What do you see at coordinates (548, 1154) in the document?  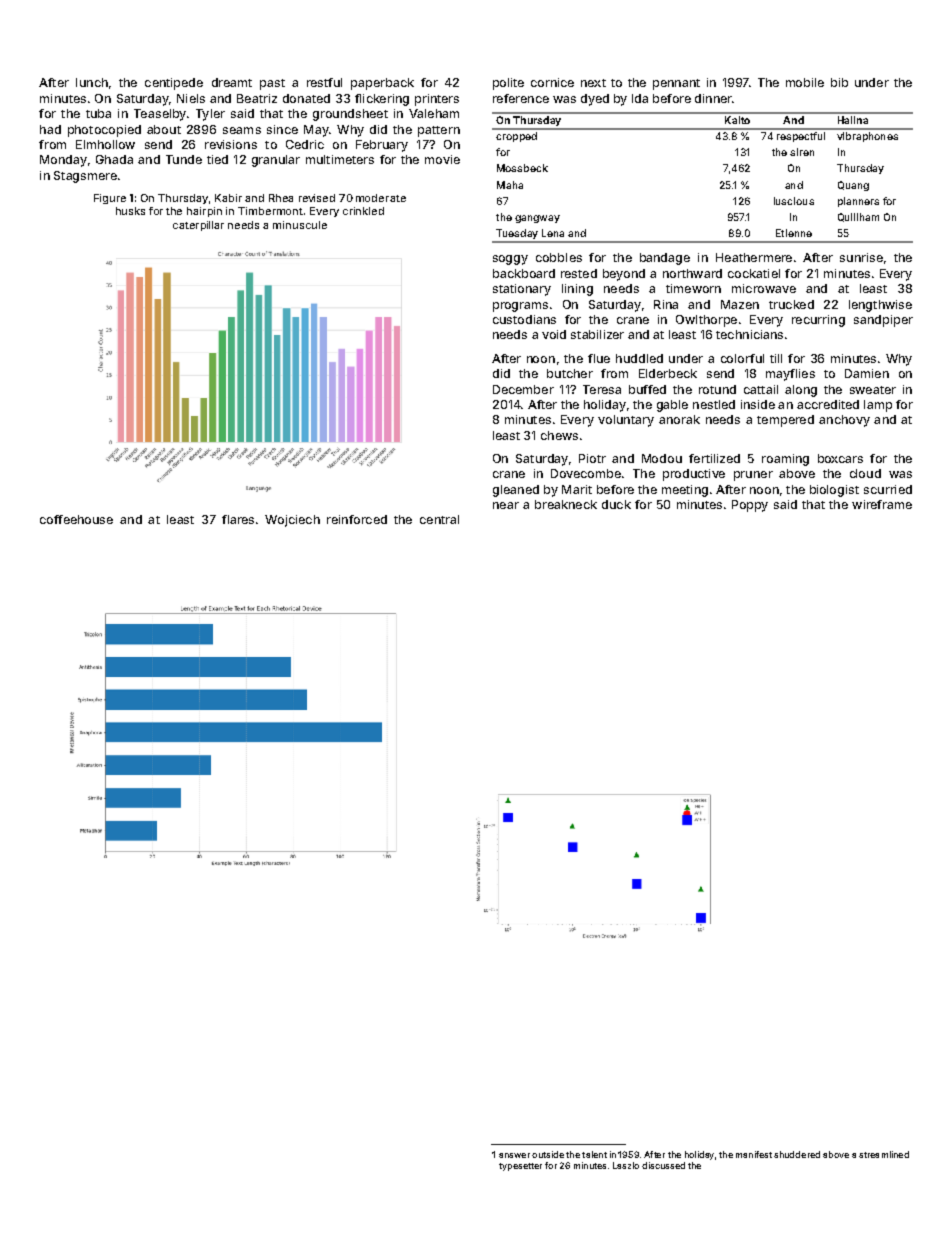 I see `outside` at bounding box center [548, 1154].
